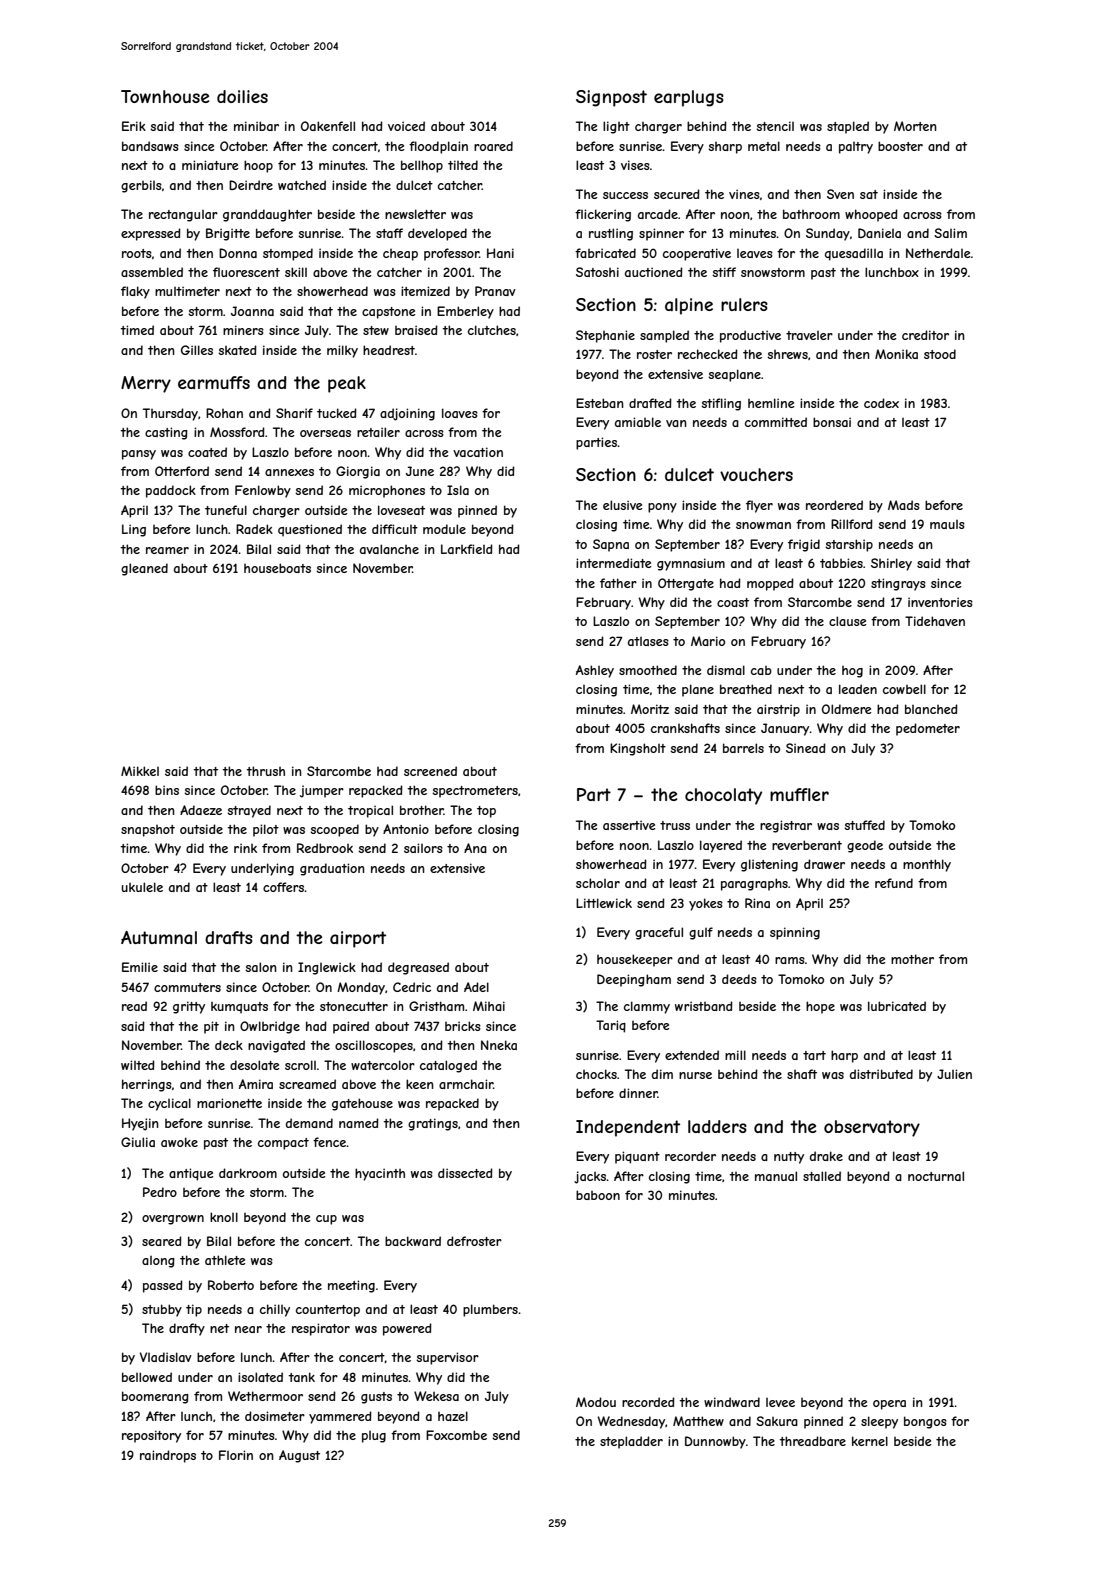 This document has height=1589, width=1097. Describe the element at coordinates (936, 1176) in the document. I see `nocturnal` at that location.
